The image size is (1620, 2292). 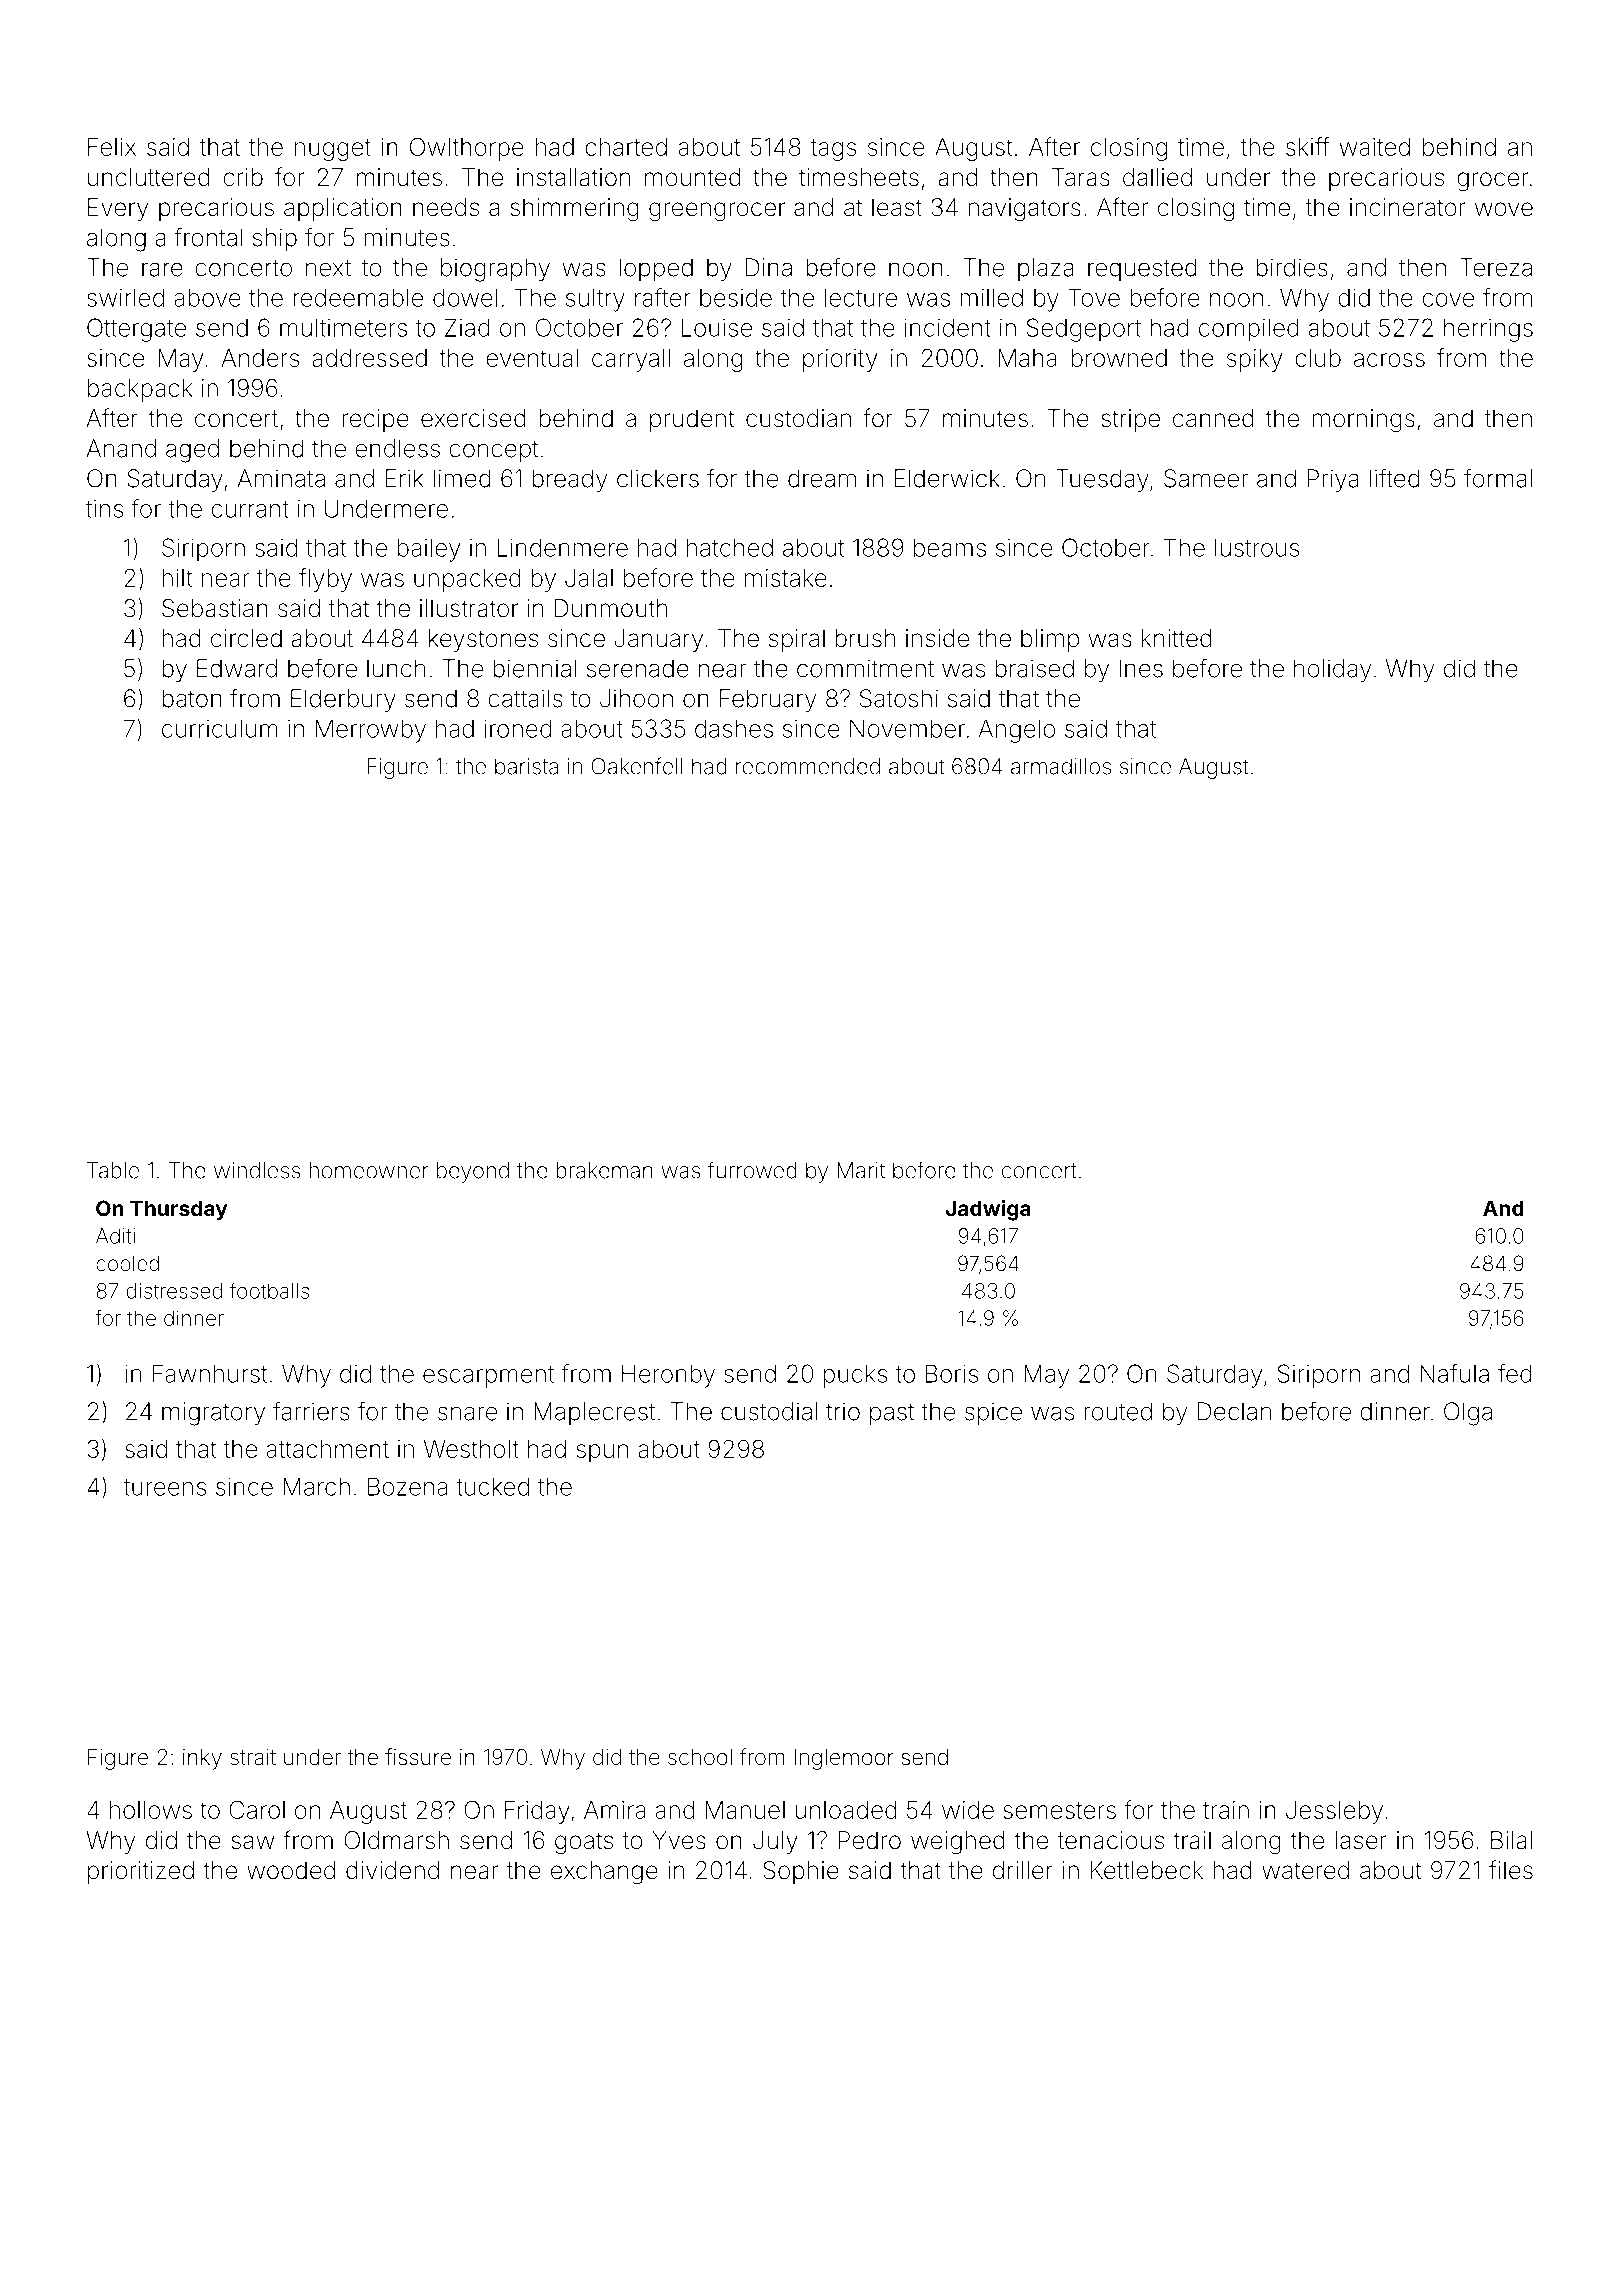 What do you see at coordinates (467, 149) in the document?
I see `Owlthorpe` at bounding box center [467, 149].
